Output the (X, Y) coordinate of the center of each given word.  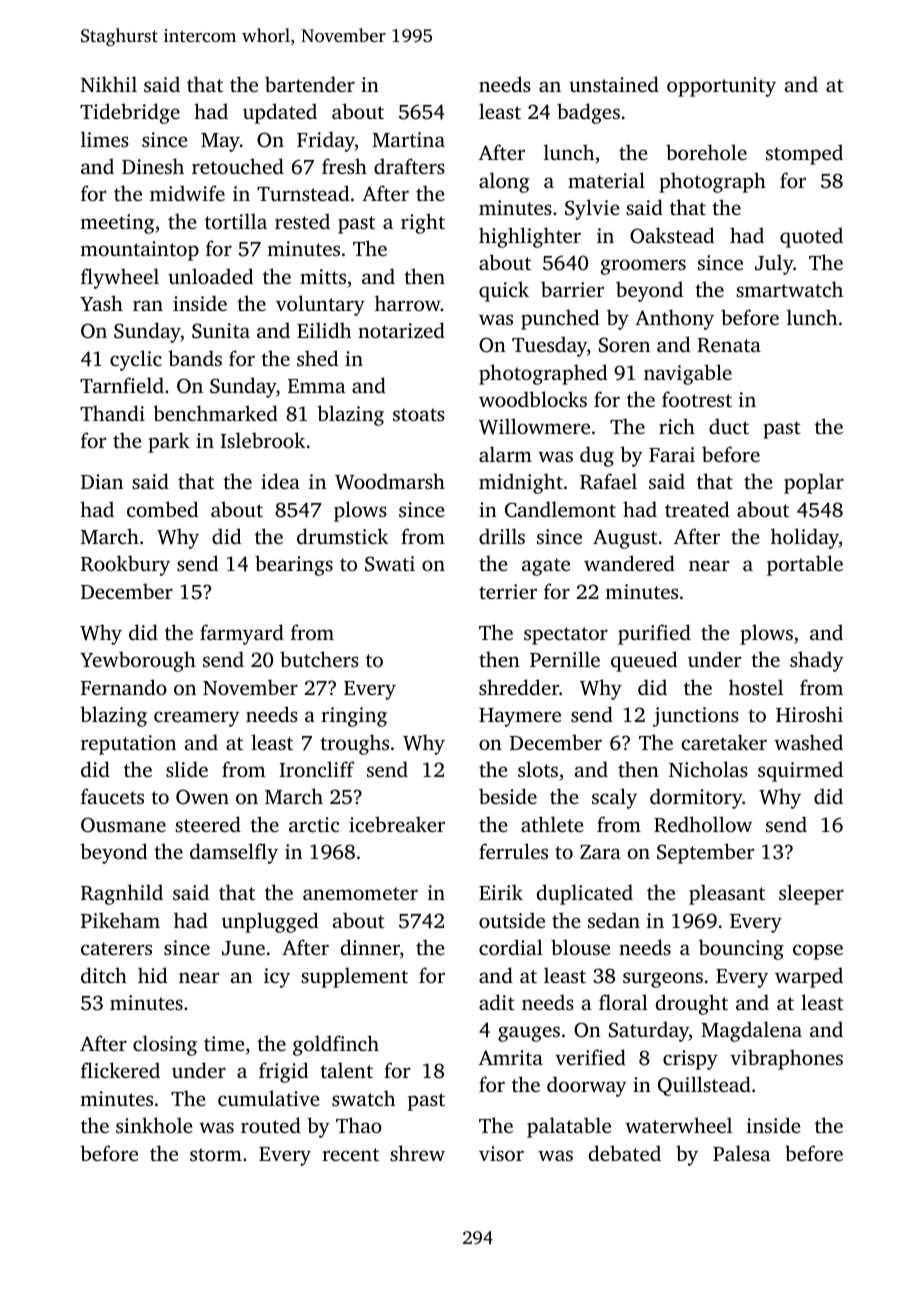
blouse (580, 947)
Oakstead (672, 235)
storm (216, 1154)
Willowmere (534, 426)
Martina (408, 139)
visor (501, 1153)
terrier (508, 591)
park (169, 442)
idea (280, 481)
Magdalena (751, 1031)
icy (277, 978)
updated (280, 113)
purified (654, 634)
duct (729, 426)
